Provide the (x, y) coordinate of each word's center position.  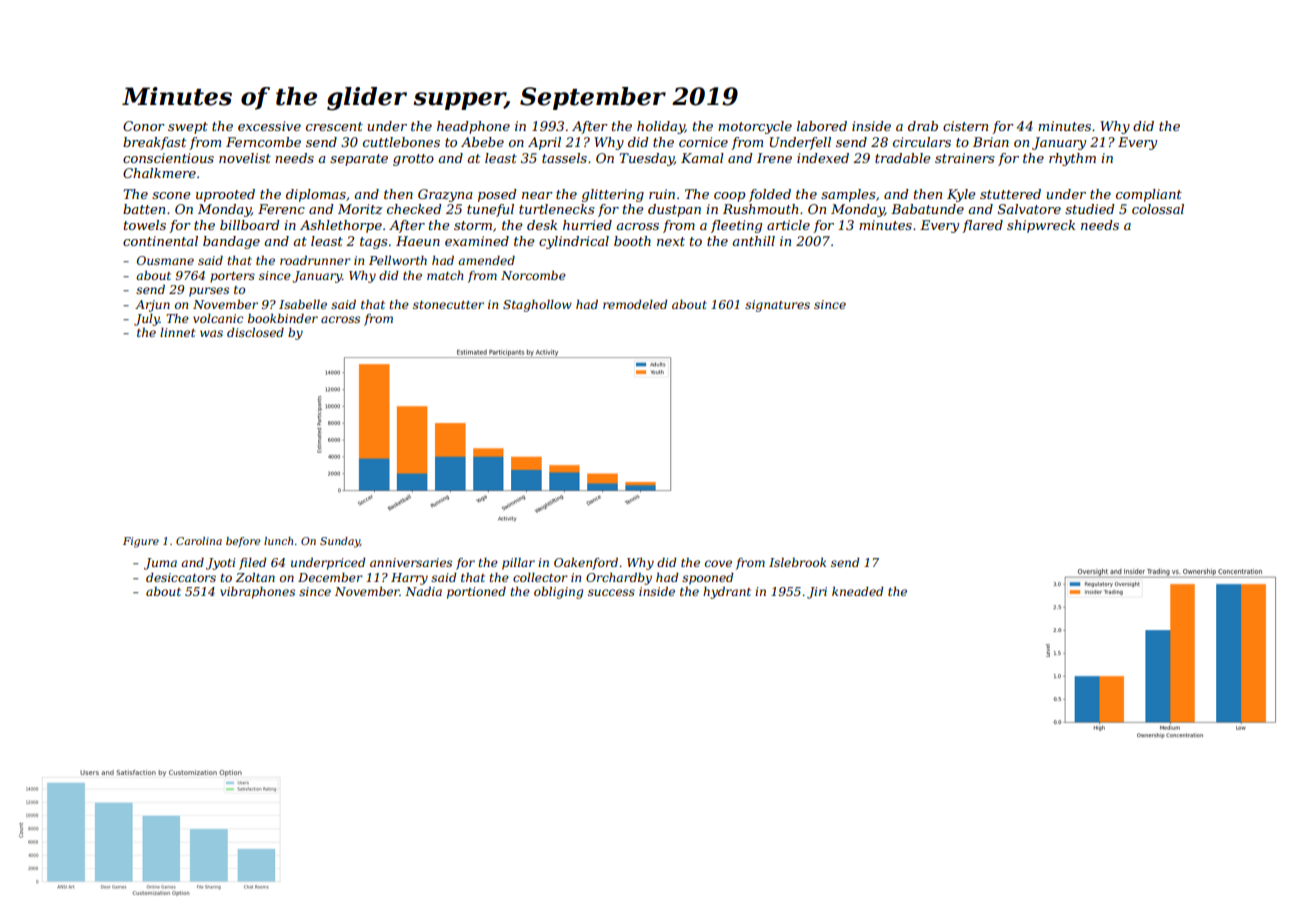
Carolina (199, 541)
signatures (777, 306)
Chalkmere (159, 173)
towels (145, 225)
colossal (1158, 209)
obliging (558, 593)
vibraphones (257, 593)
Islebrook (797, 562)
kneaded (857, 591)
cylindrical (574, 242)
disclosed (255, 332)
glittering (613, 195)
